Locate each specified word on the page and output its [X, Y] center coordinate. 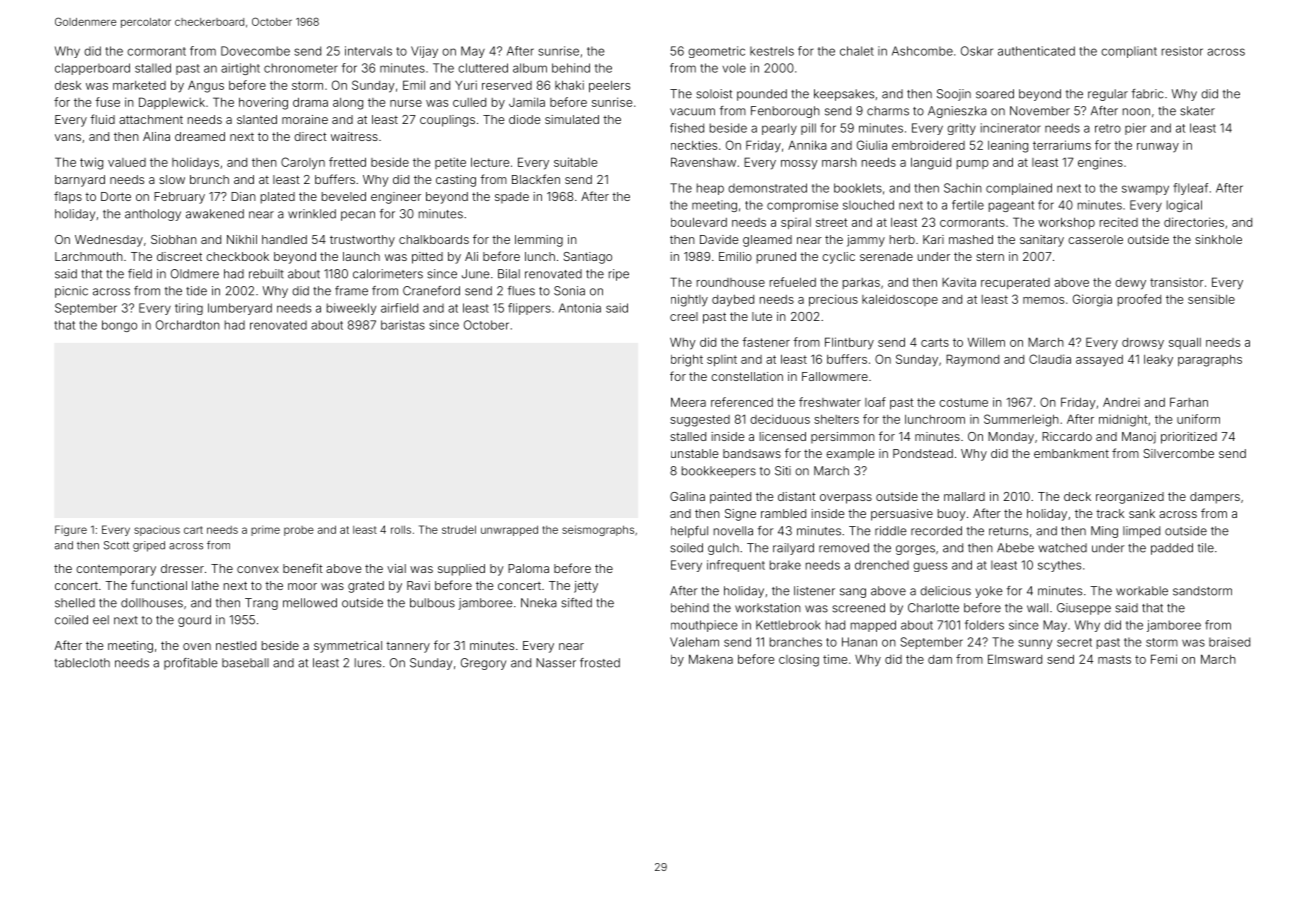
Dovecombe [255, 51]
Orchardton [188, 325]
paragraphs [1210, 361]
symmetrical [348, 647]
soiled [686, 548]
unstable [694, 453]
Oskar [977, 51]
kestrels [772, 51]
